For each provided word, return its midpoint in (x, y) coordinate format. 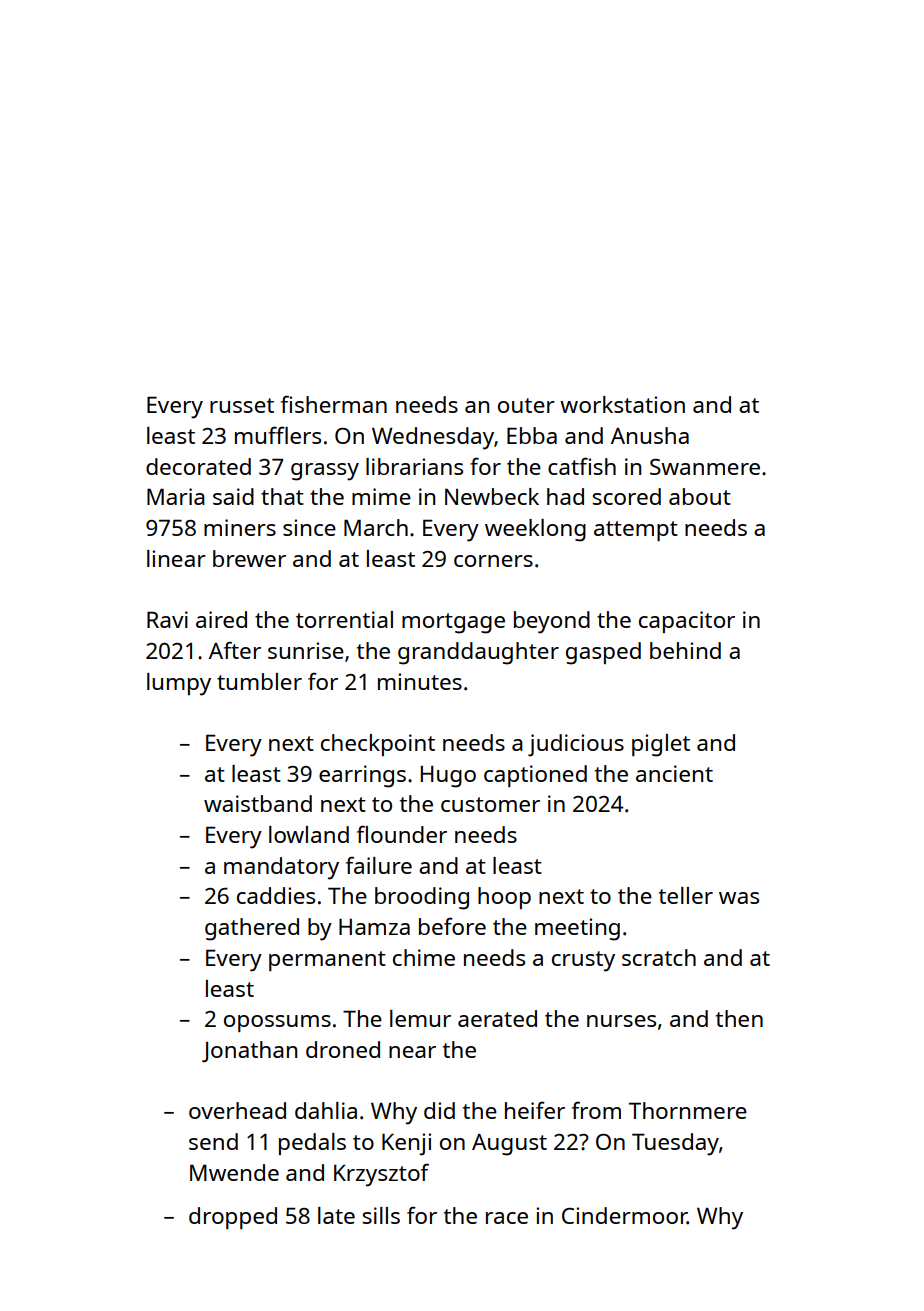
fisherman (334, 404)
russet (242, 405)
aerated (497, 1018)
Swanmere (705, 467)
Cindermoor (624, 1215)
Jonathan (249, 1051)
